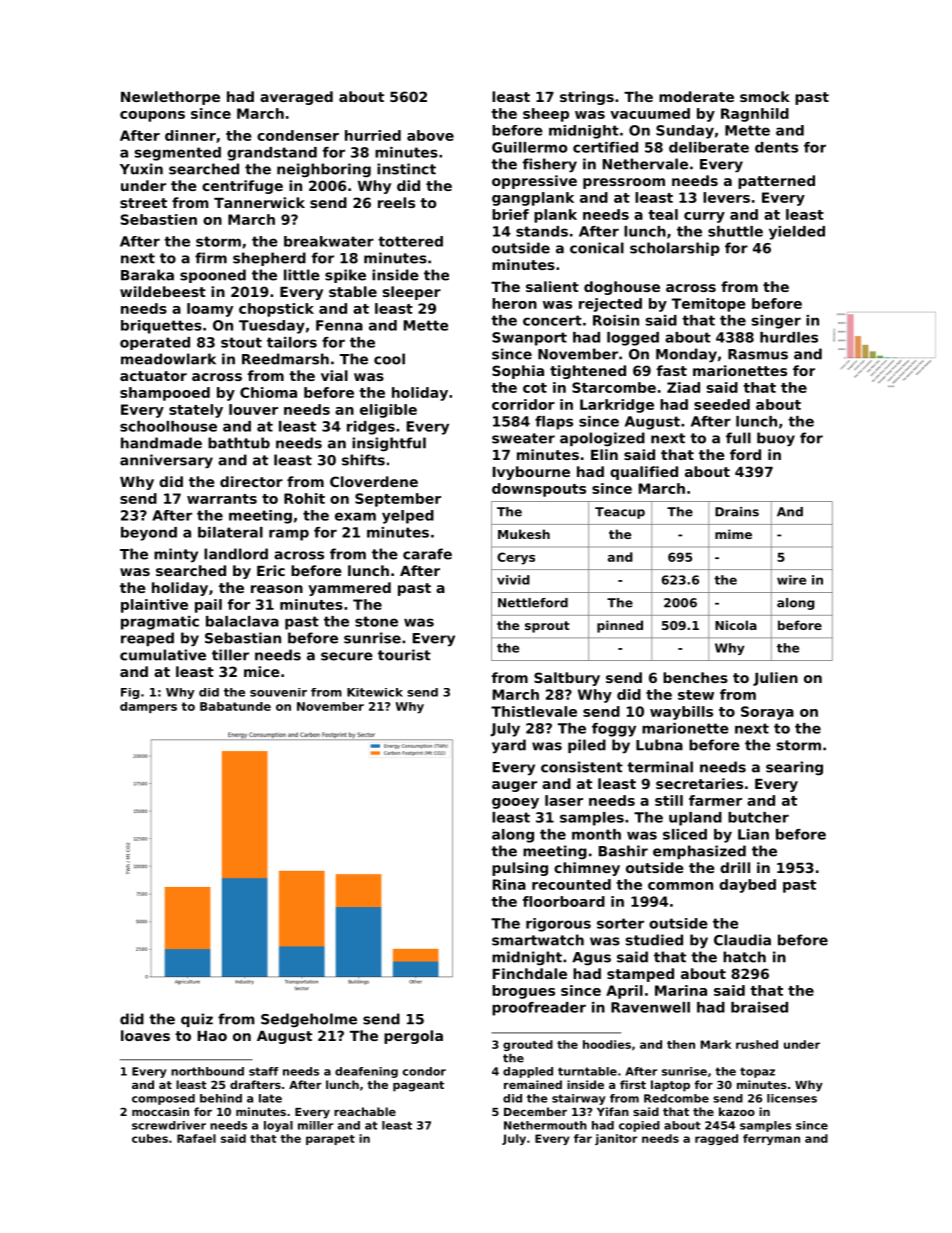 This screenshot has height=1233, width=952. Describe the element at coordinates (547, 627) in the screenshot. I see `sprout` at that location.
